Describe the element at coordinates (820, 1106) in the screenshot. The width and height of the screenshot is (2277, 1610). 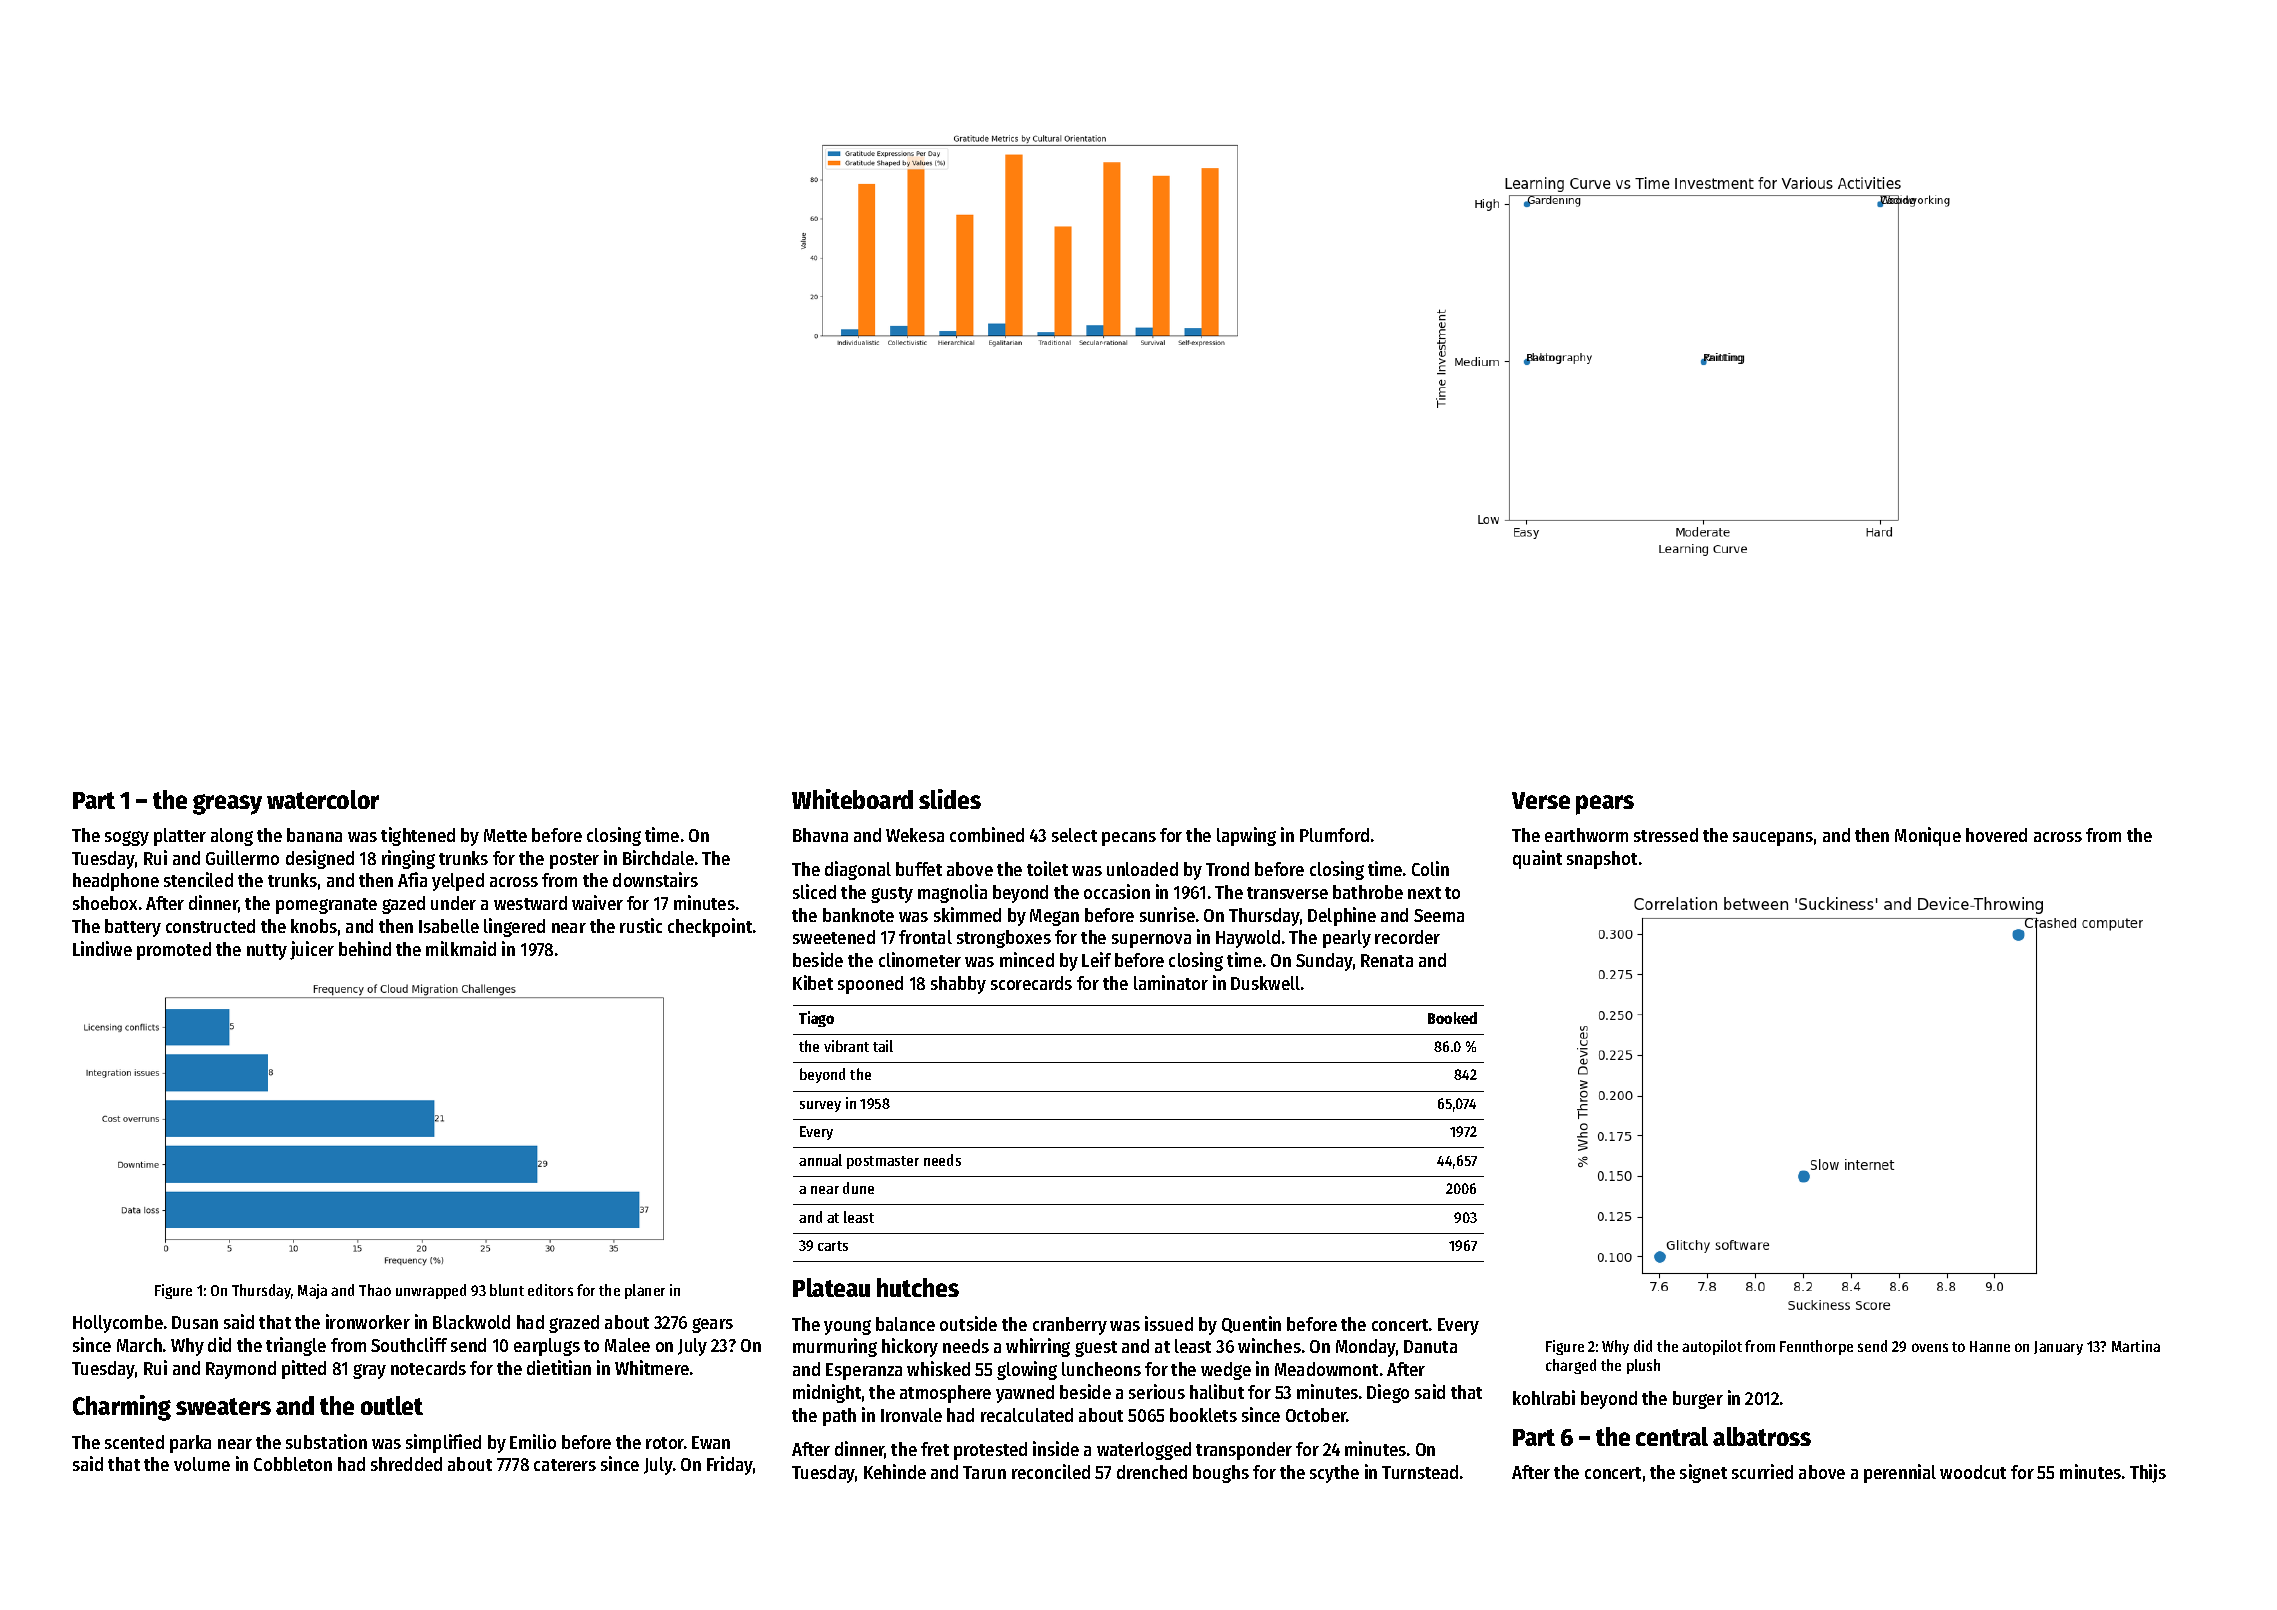
I see `survey` at that location.
